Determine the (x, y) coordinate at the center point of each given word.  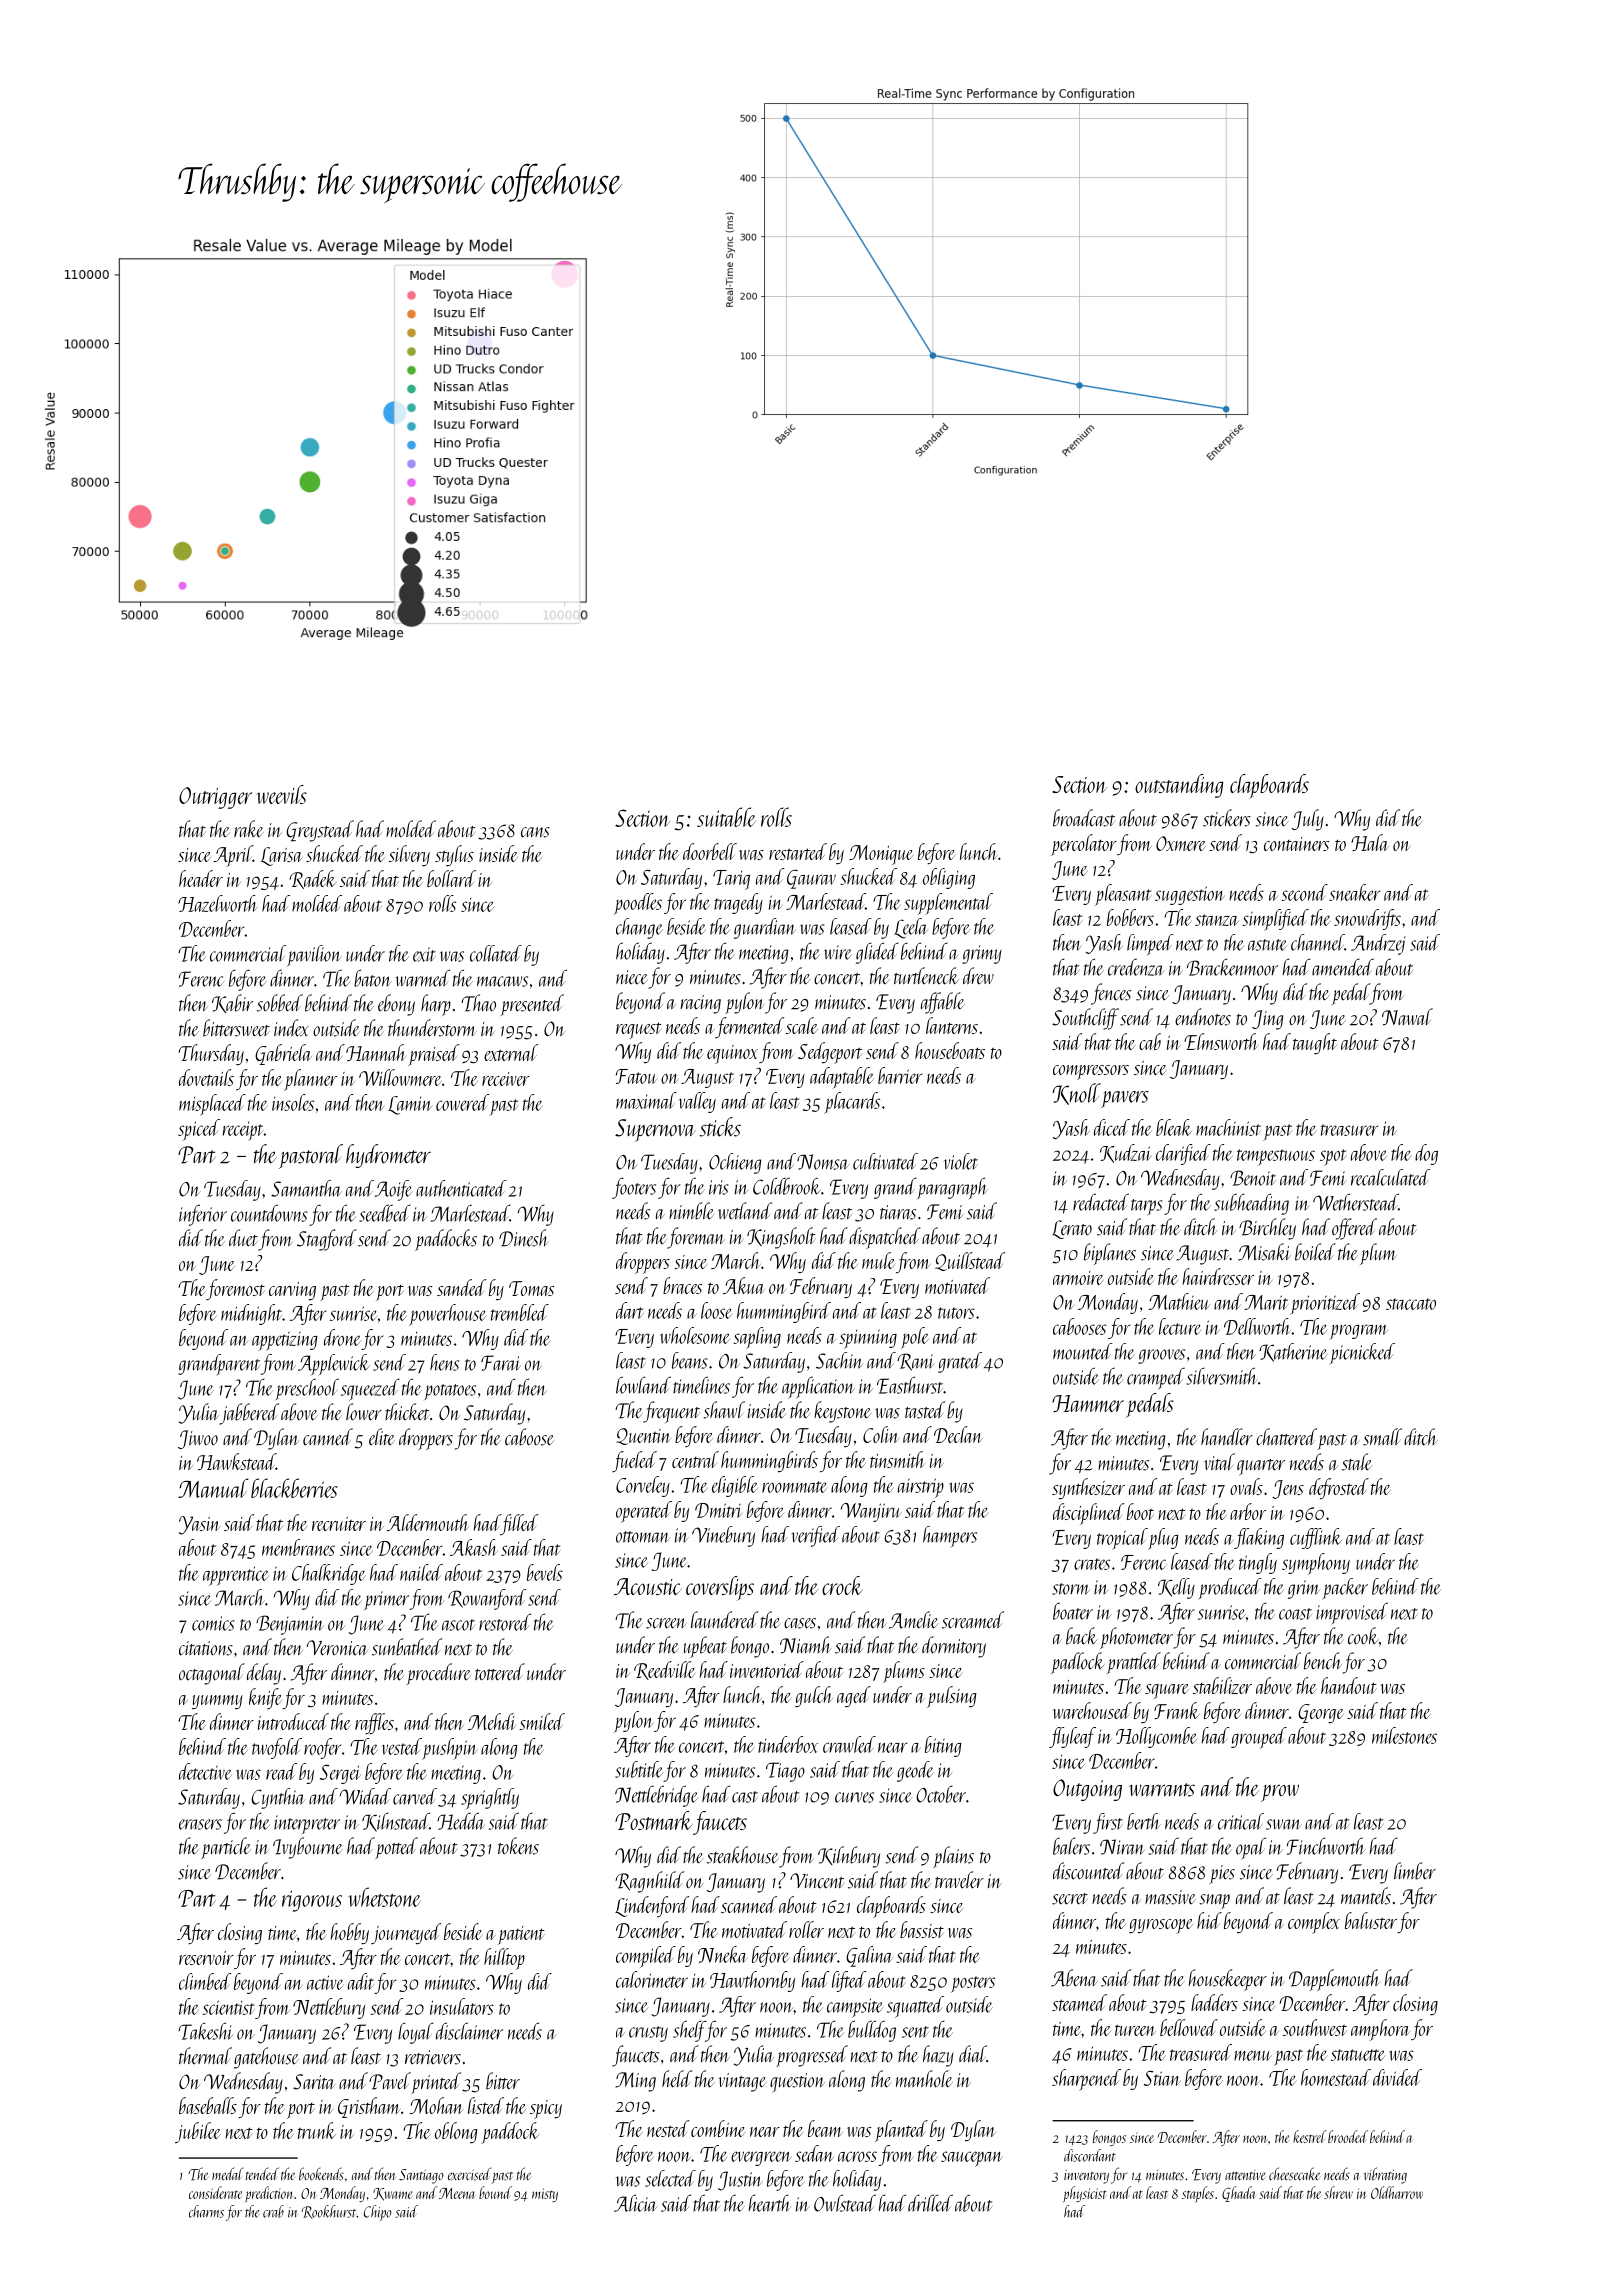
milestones (1404, 1735)
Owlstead (845, 2203)
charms (206, 2211)
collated (496, 953)
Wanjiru (871, 1512)
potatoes (450, 1392)
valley (697, 1102)
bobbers (1130, 917)
